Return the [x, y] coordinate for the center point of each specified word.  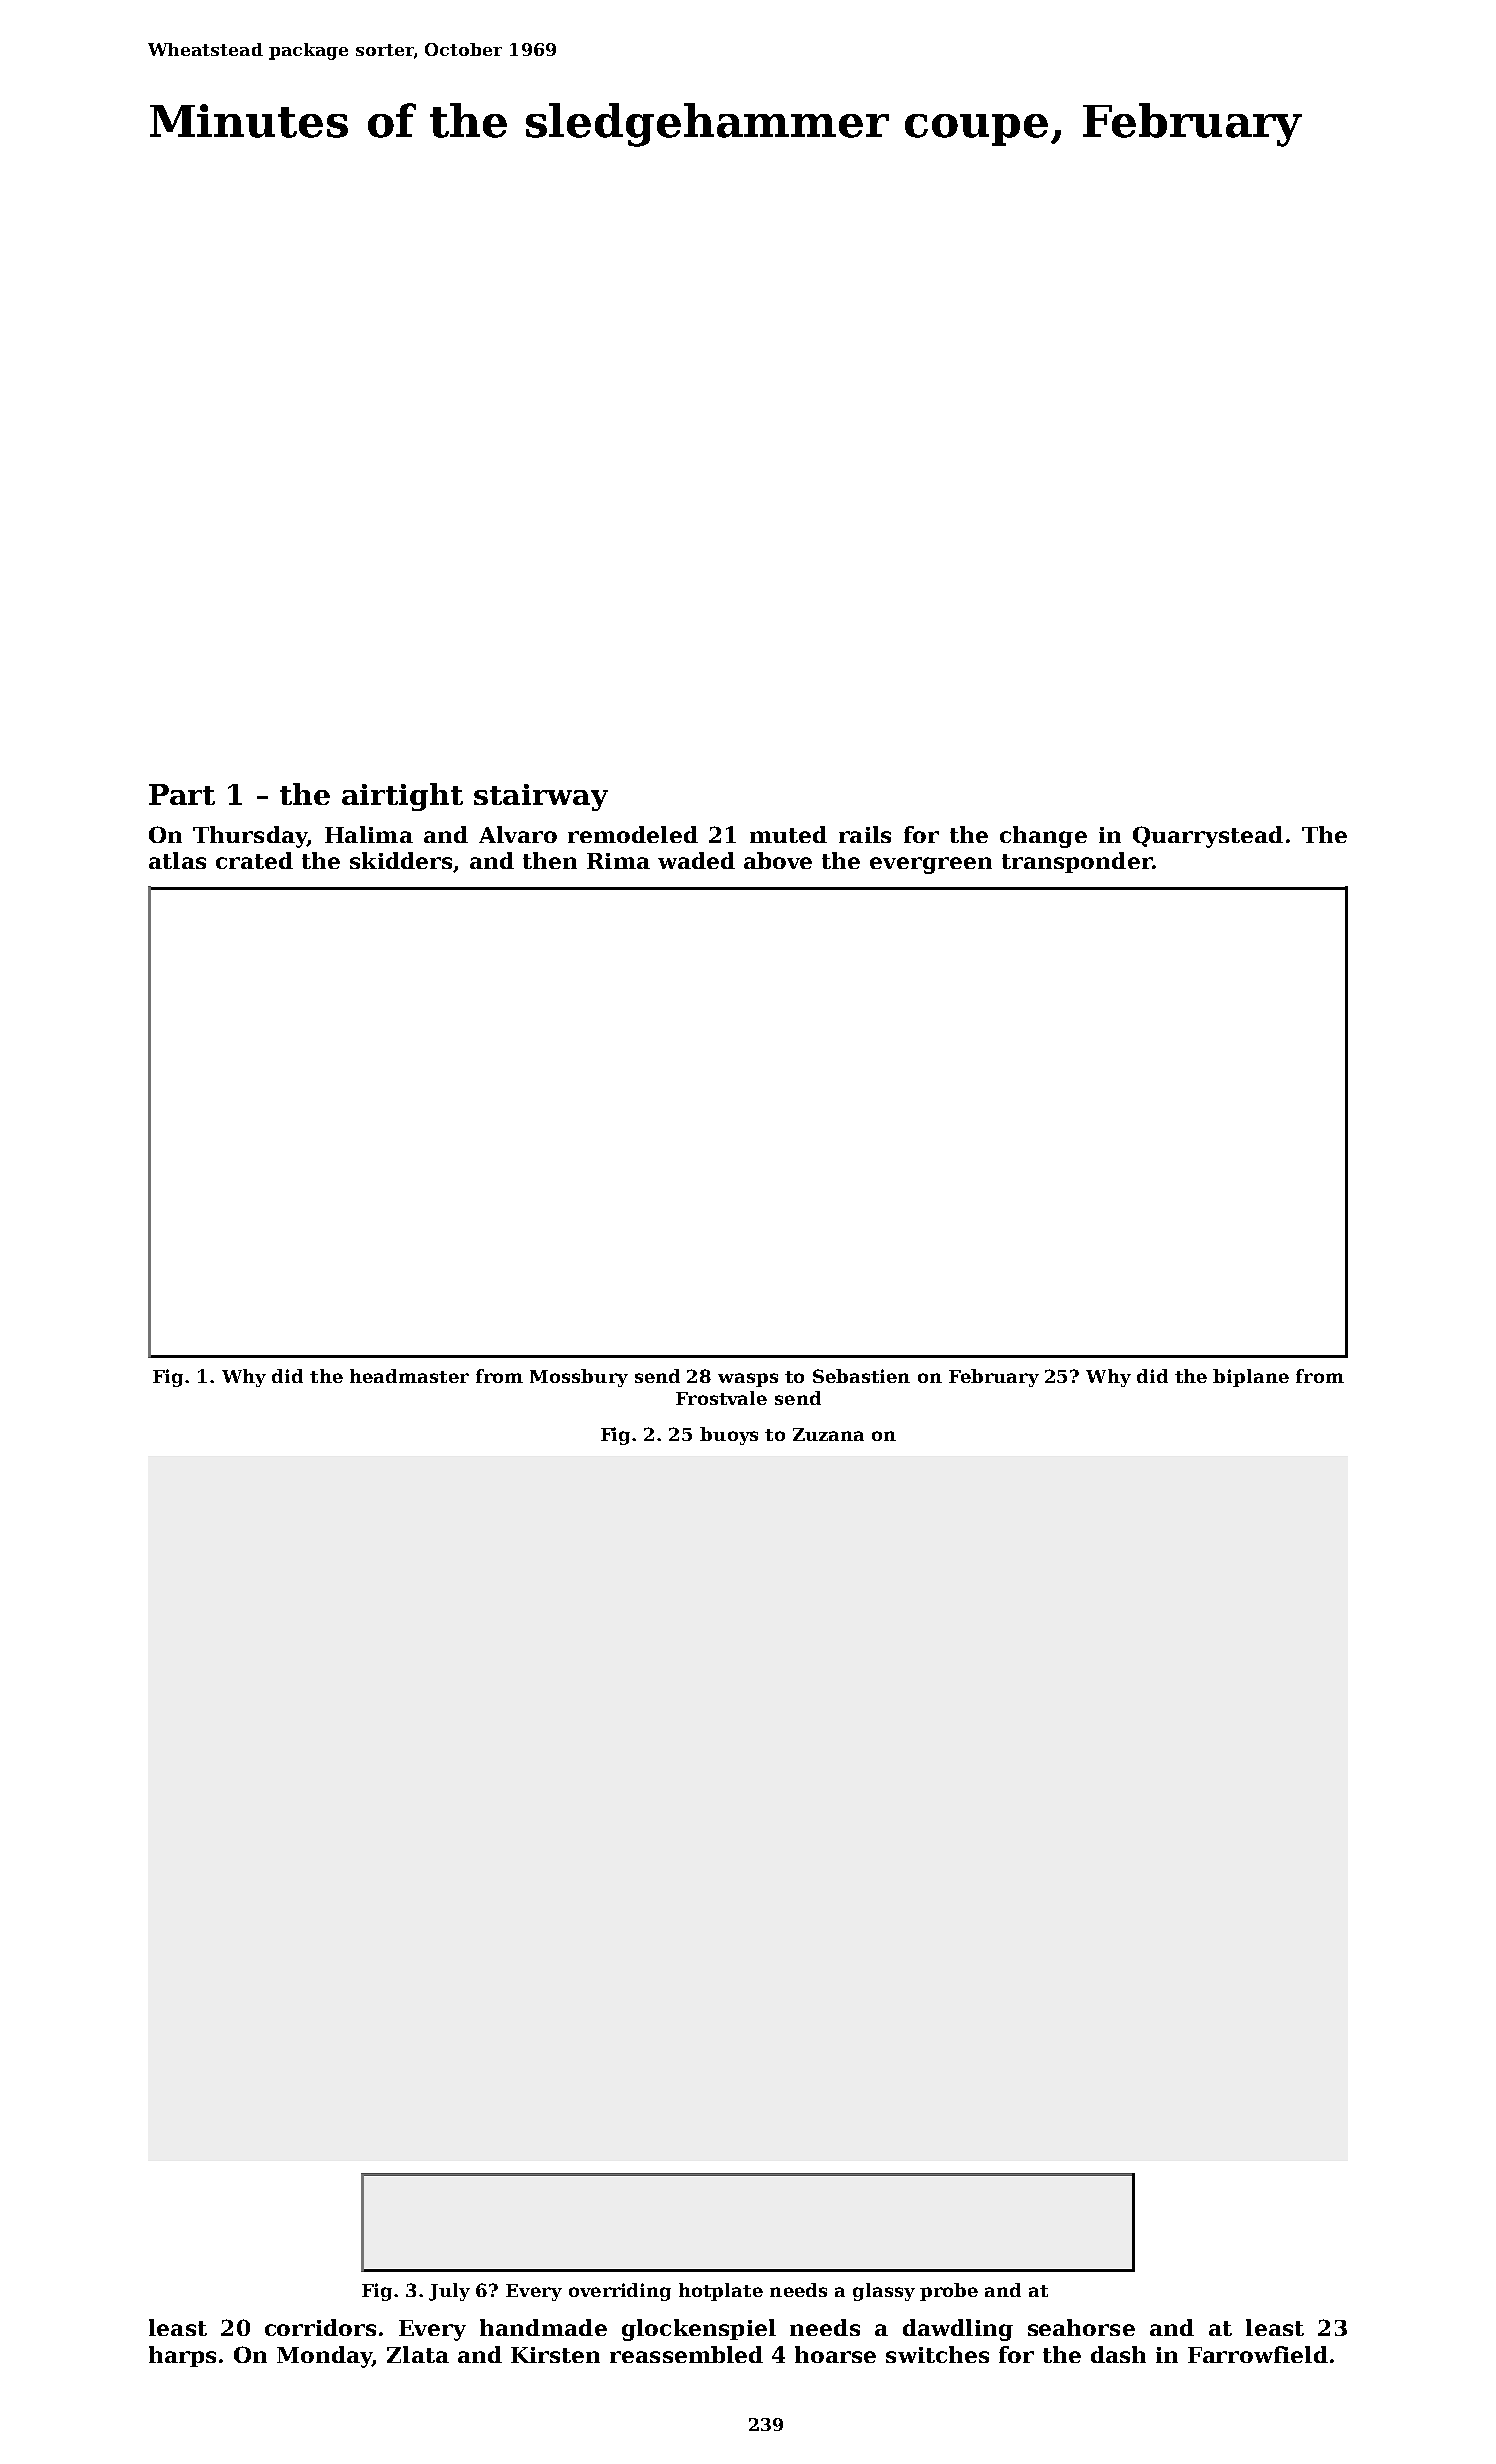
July [449, 2292]
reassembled [686, 2354]
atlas [177, 860]
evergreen [931, 865]
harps [182, 2356]
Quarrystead [1208, 837]
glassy [884, 2292]
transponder [1077, 862]
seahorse [1081, 2327]
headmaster [409, 1376]
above [778, 860]
